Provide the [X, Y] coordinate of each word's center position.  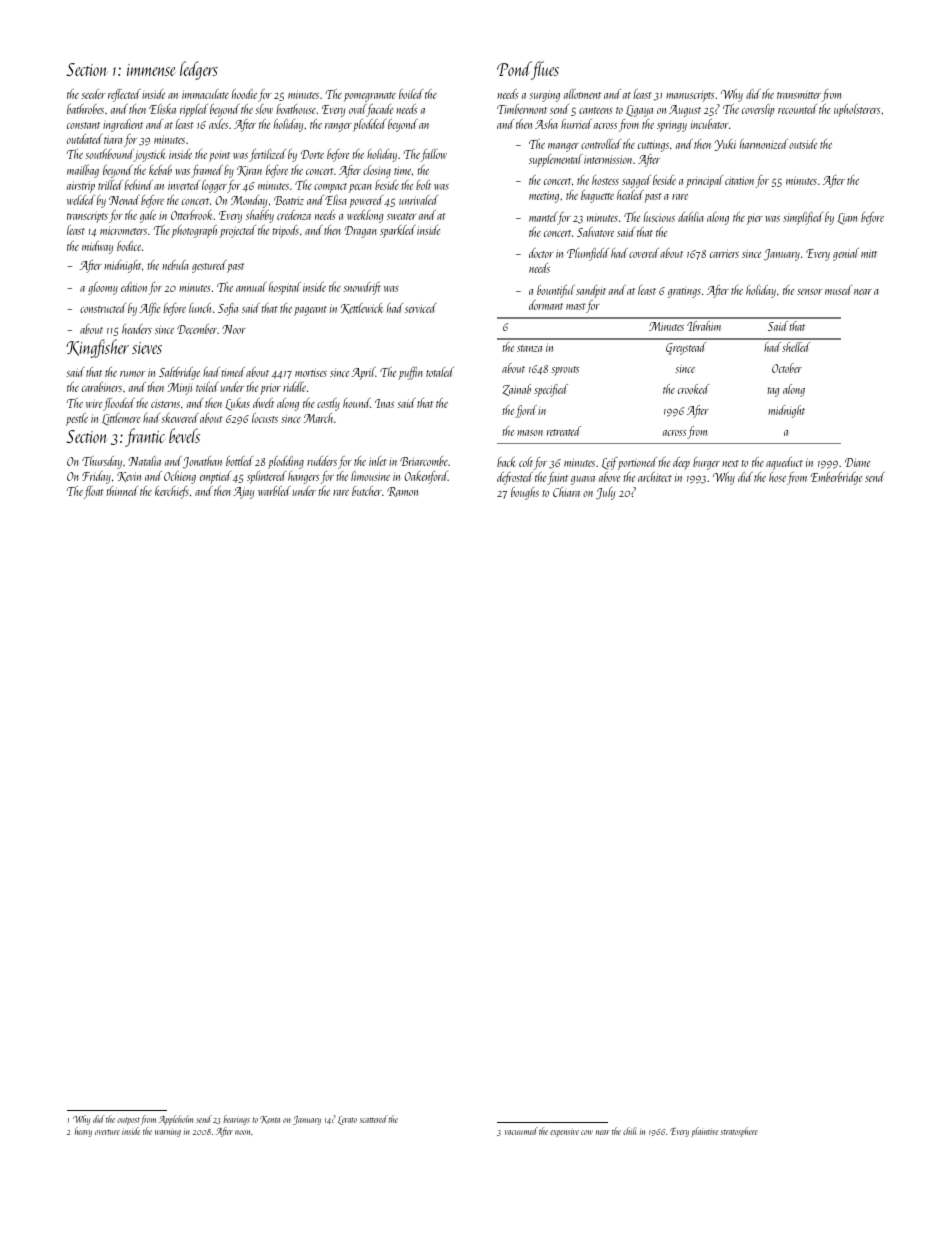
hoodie [244, 94]
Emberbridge [836, 478]
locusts [265, 418]
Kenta [270, 1120]
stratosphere [739, 1132]
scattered [374, 1119]
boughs [525, 493]
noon [243, 1132]
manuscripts [690, 96]
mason [530, 433]
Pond [514, 70]
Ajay [243, 493]
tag [773, 392]
